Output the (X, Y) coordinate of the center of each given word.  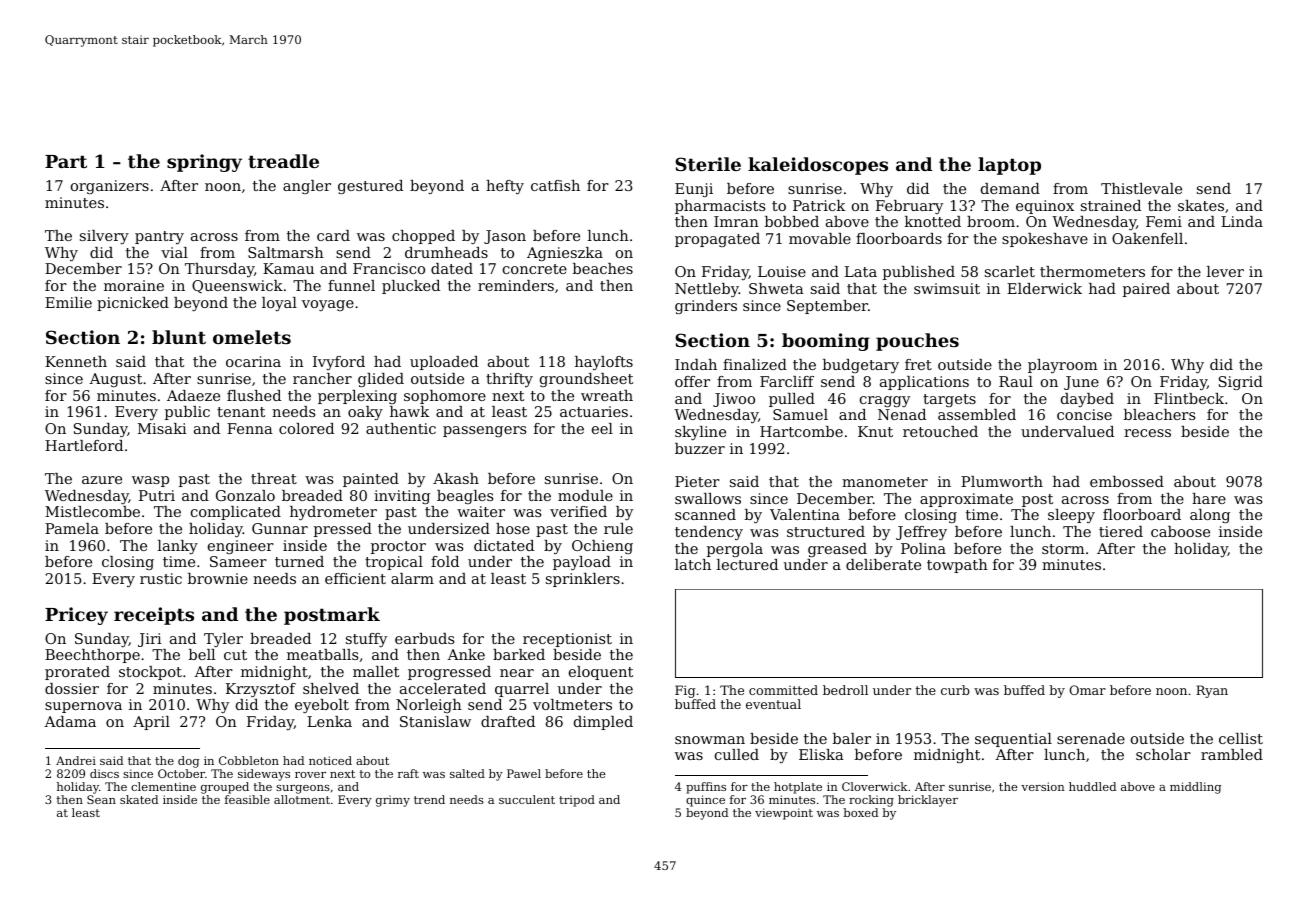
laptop (1009, 166)
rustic (161, 578)
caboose (1180, 531)
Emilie (68, 302)
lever (1225, 271)
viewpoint (784, 814)
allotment (302, 799)
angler (307, 187)
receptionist (567, 640)
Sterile (708, 164)
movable (820, 238)
